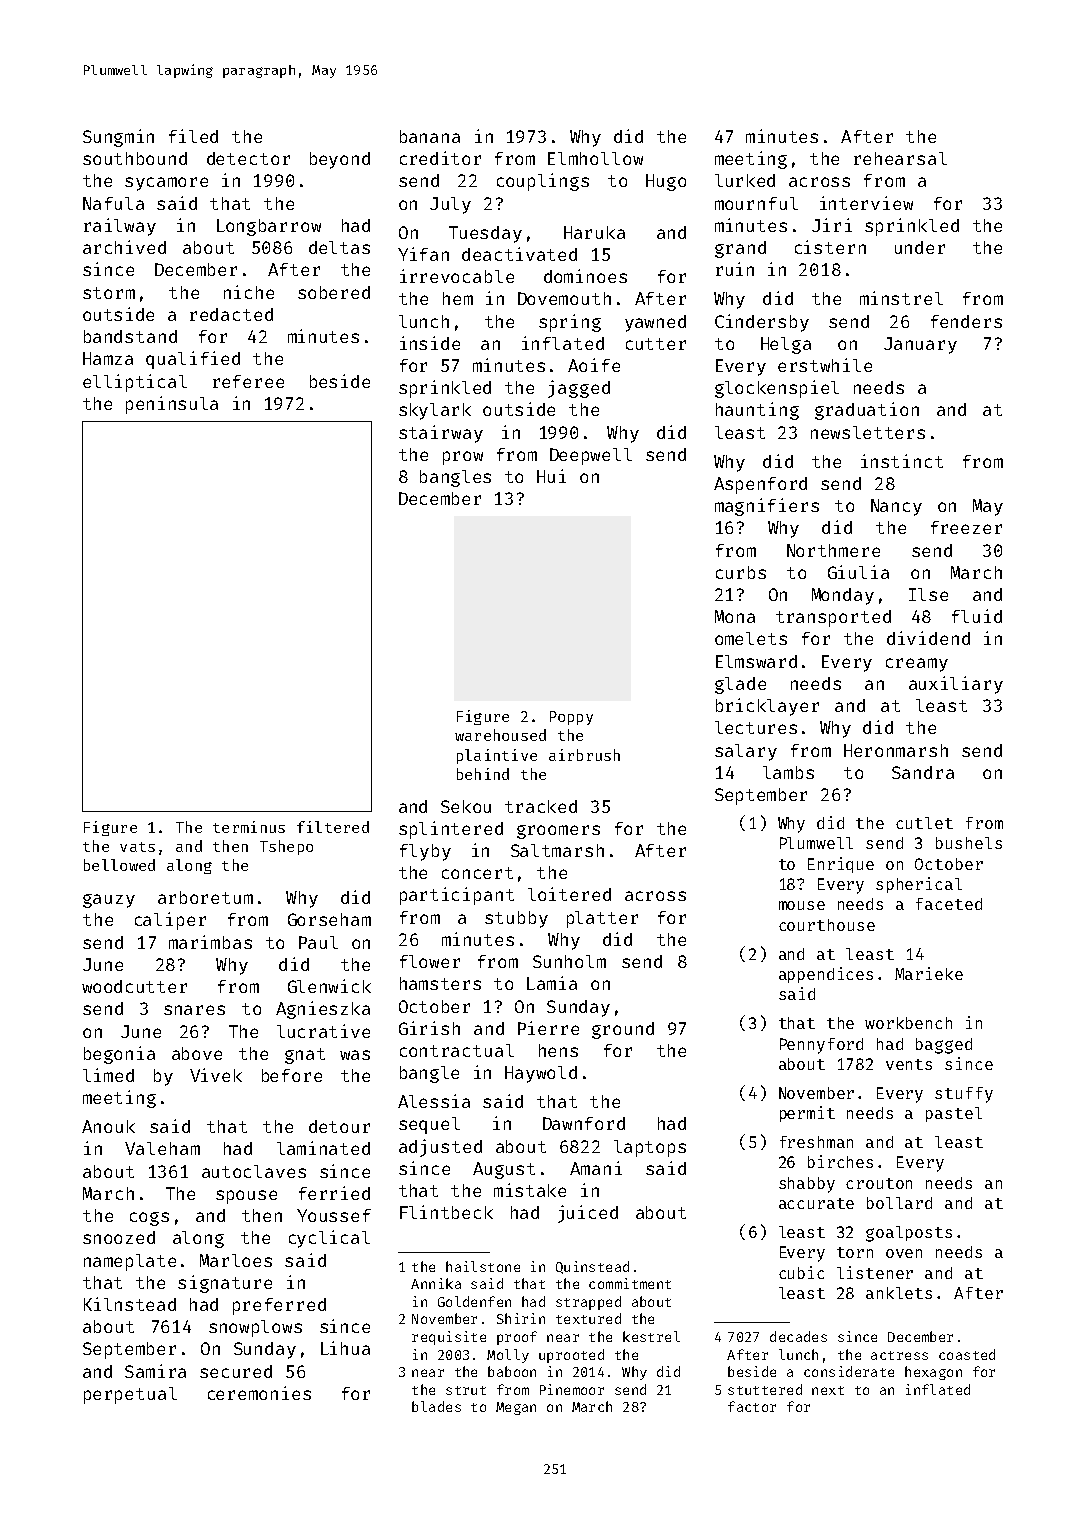 The image size is (1086, 1536). What do you see at coordinates (828, 1390) in the screenshot?
I see `next` at bounding box center [828, 1390].
